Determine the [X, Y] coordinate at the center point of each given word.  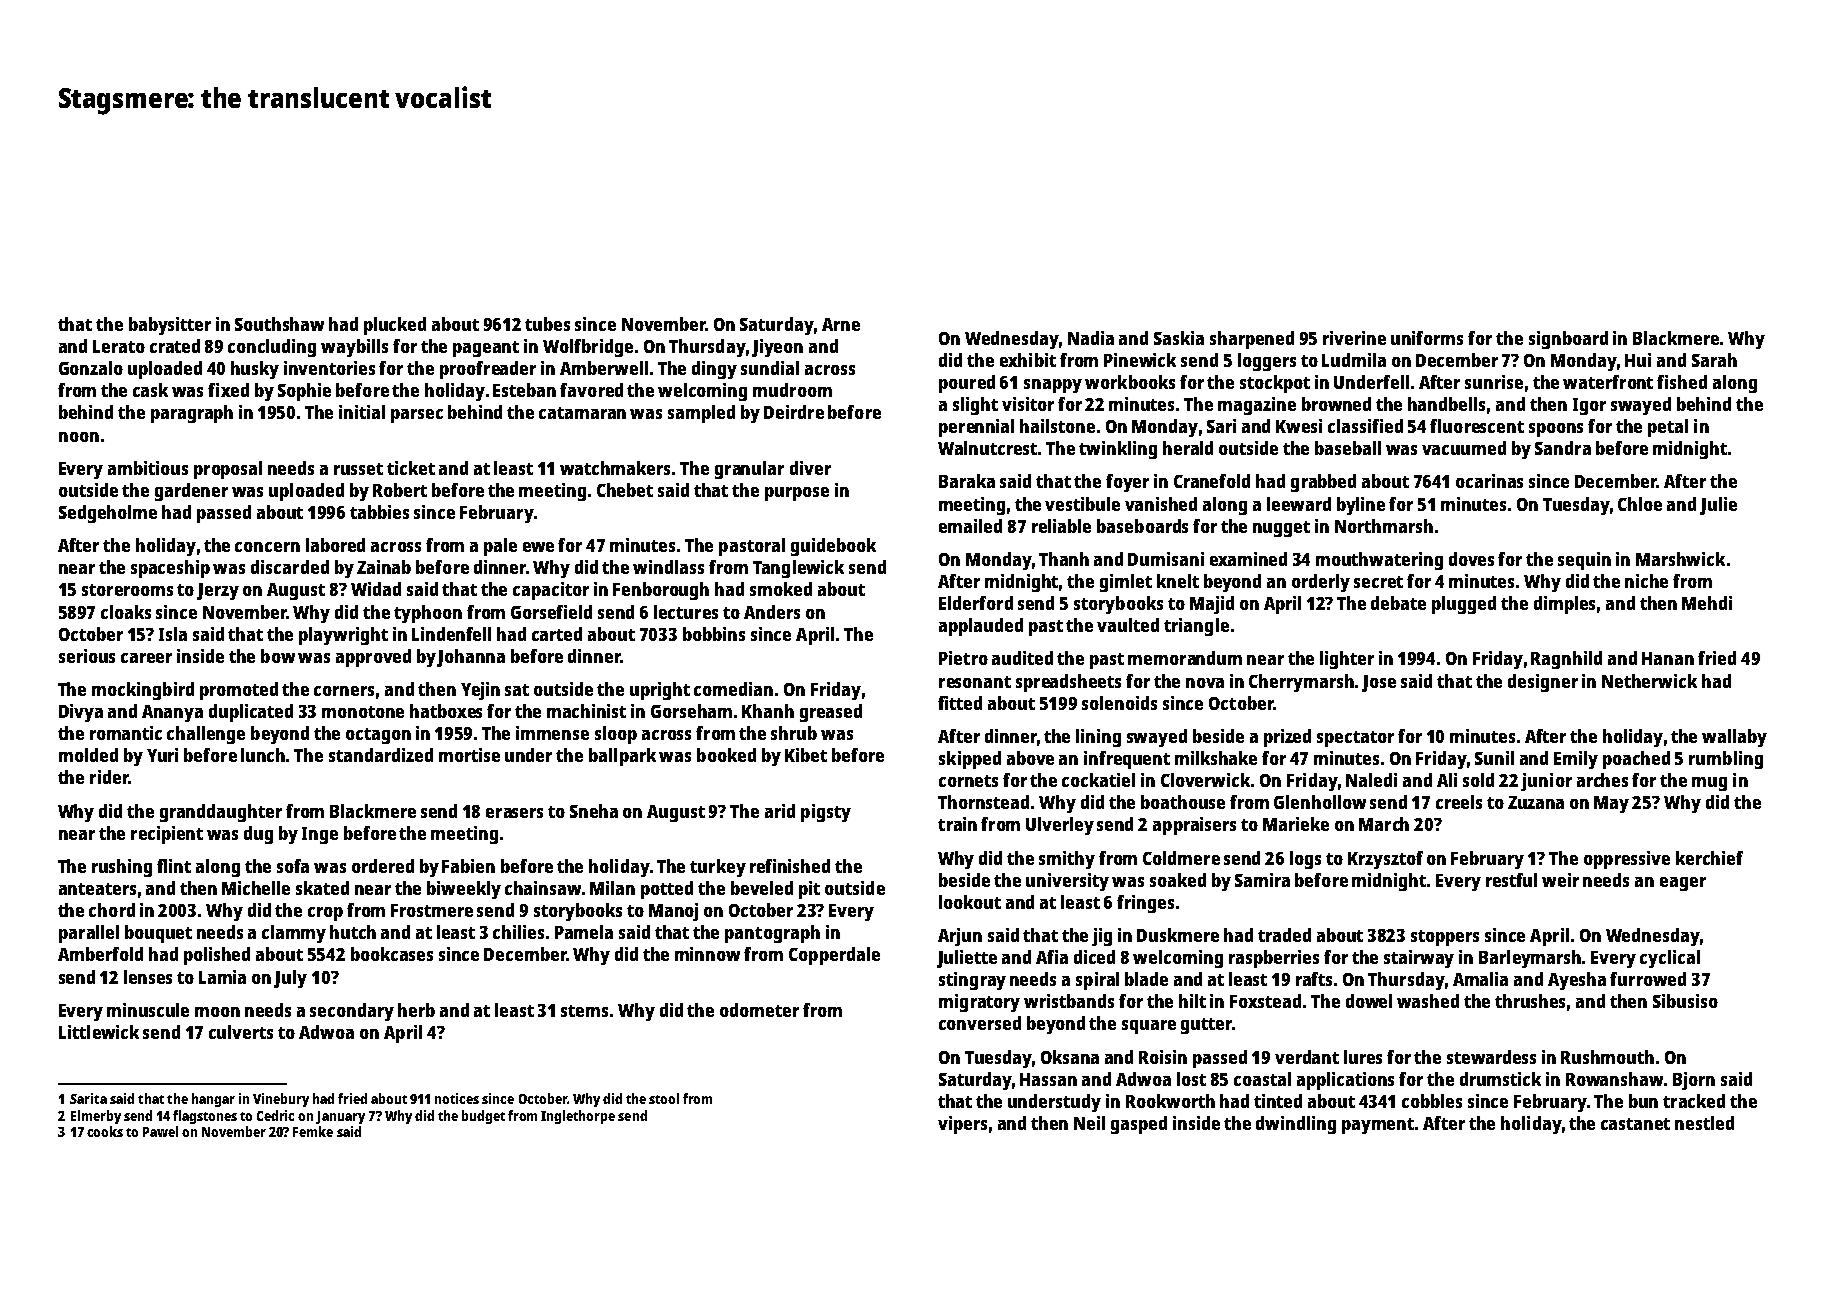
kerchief [1709, 858]
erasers [514, 813]
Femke [313, 1131]
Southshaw [279, 324]
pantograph [772, 934]
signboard [1568, 340]
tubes [547, 324]
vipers [962, 1125]
